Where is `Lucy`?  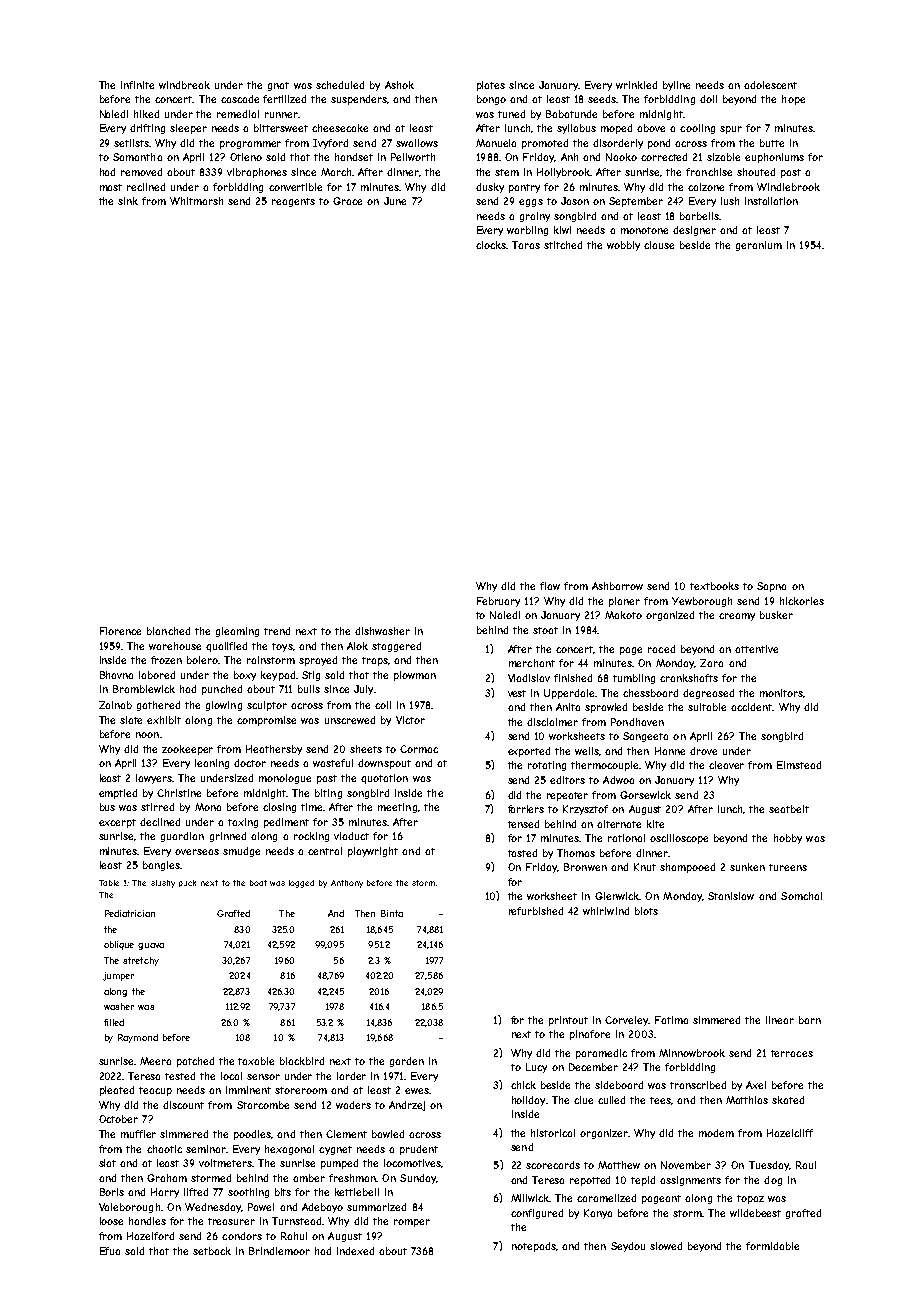 Lucy is located at coordinates (536, 1068).
